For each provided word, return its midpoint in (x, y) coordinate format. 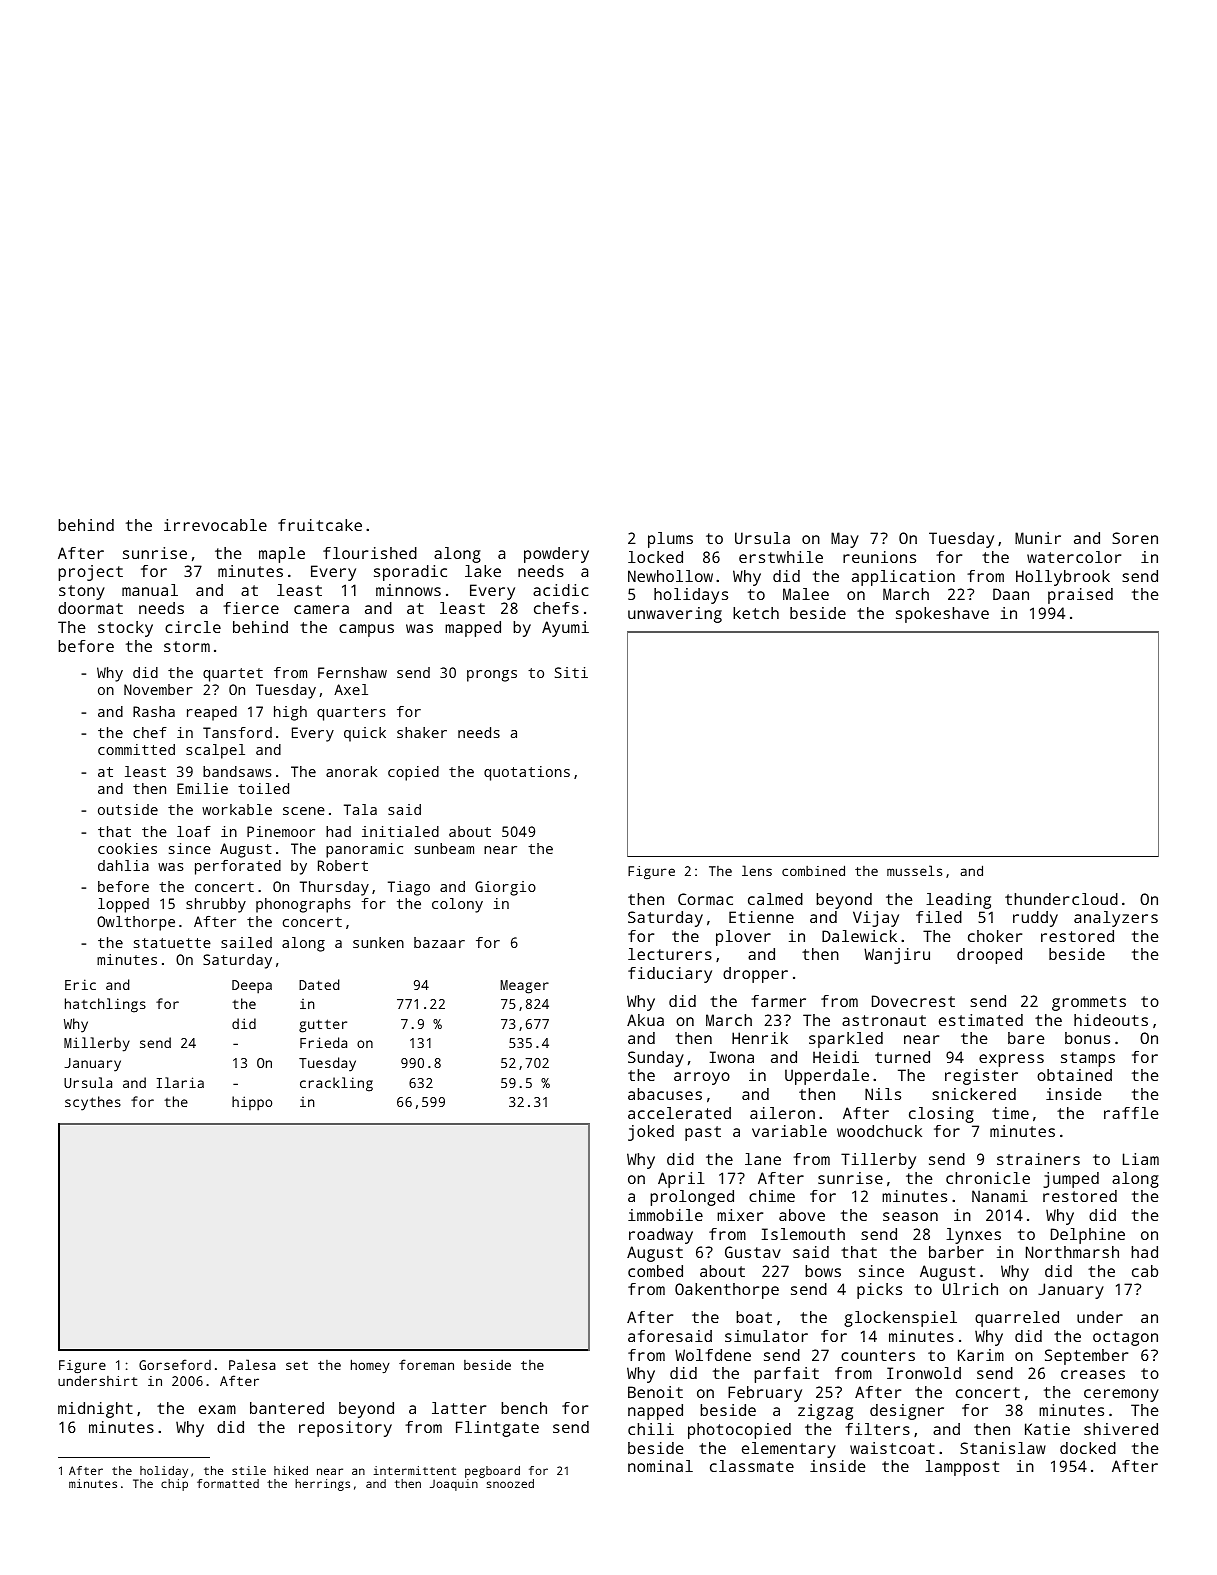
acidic (560, 590)
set (297, 1365)
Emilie (202, 788)
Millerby (97, 1044)
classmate (752, 1466)
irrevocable (215, 525)
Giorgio (505, 888)
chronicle (988, 1178)
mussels (914, 870)
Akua (645, 1020)
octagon (1125, 1338)
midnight (95, 1410)
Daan (1011, 594)
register (981, 1077)
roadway (661, 1236)
